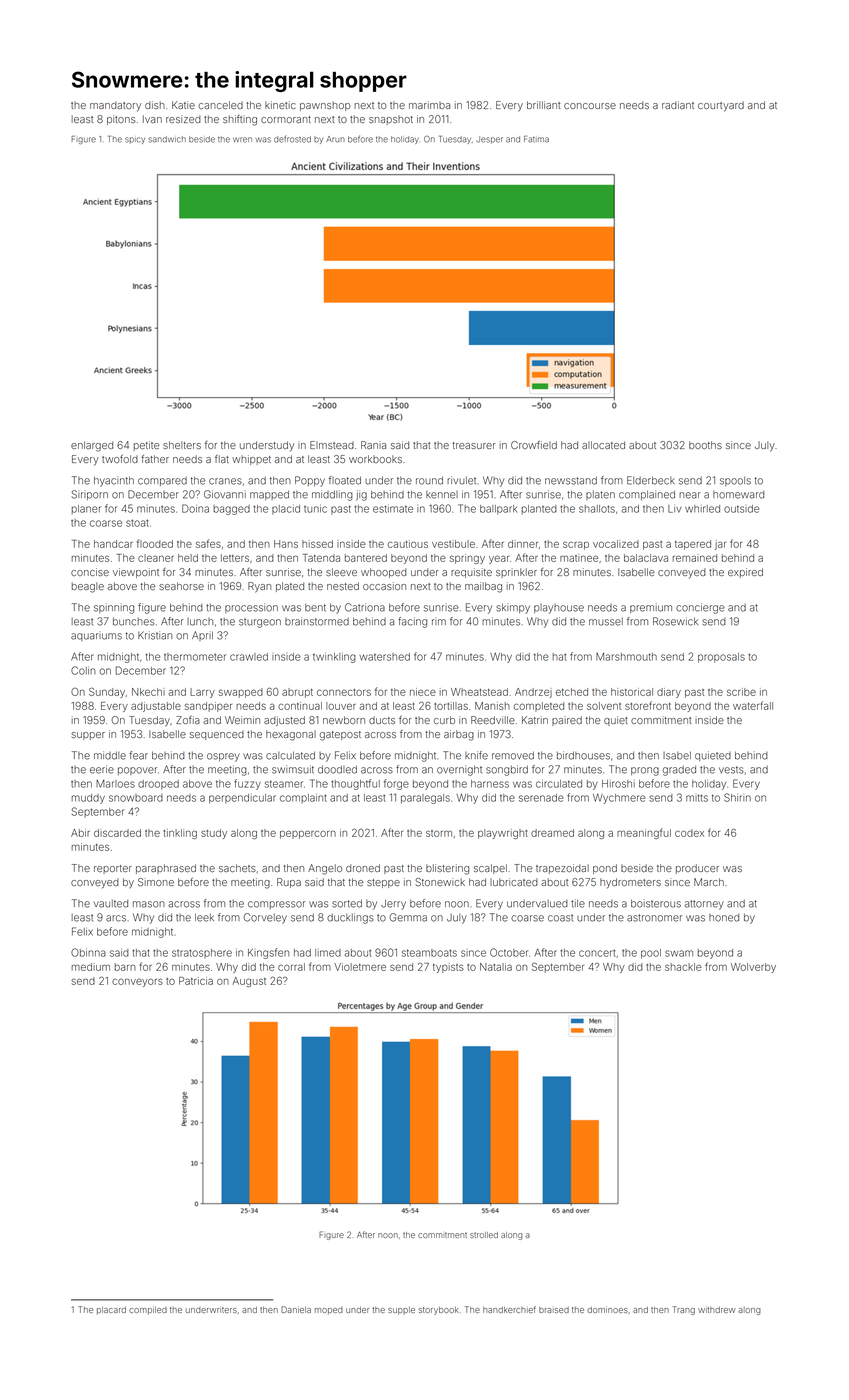 This screenshot has width=849, height=1400. Describe the element at coordinates (679, 771) in the screenshot. I see `graded` at that location.
